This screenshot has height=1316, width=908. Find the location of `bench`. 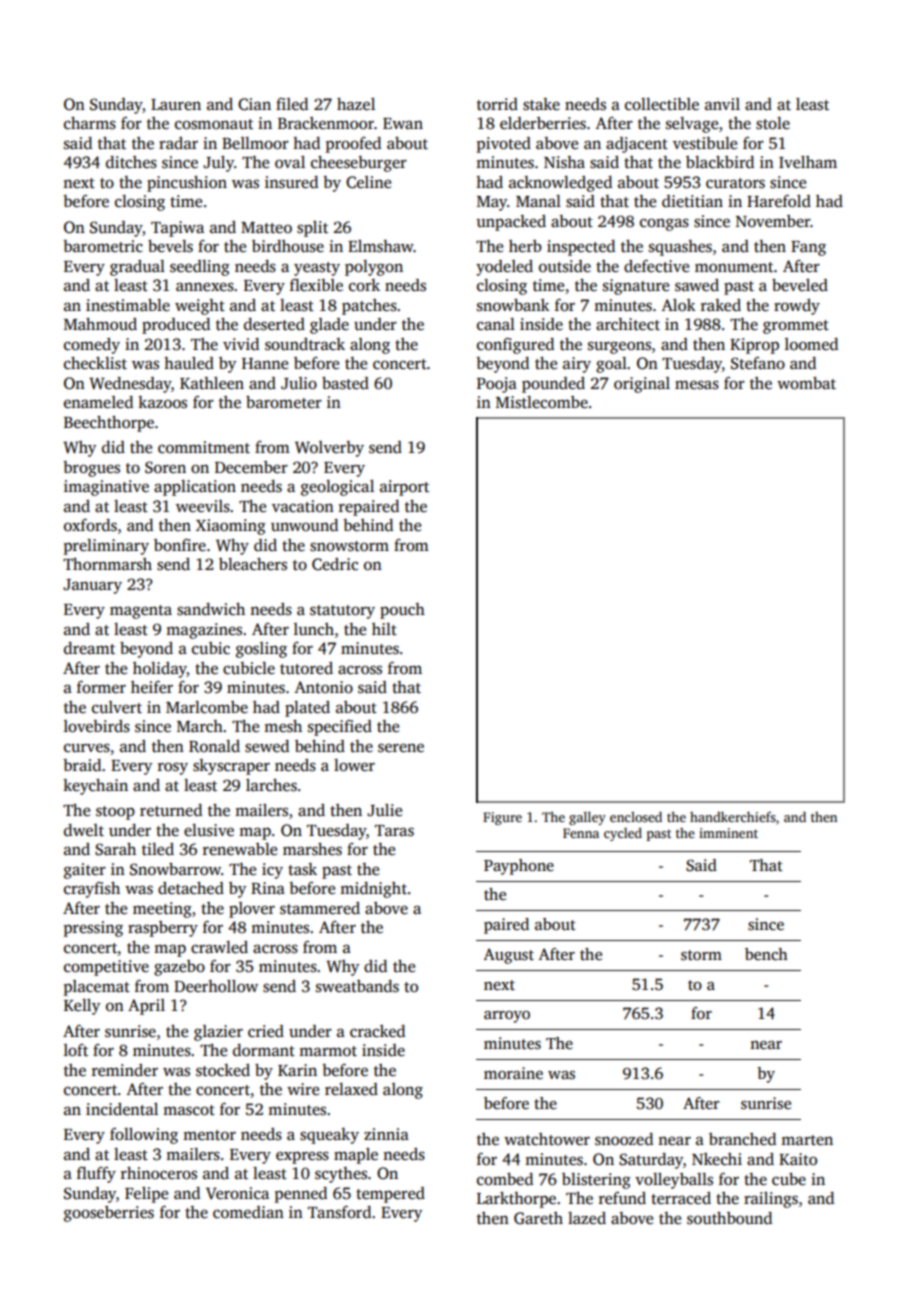

bench is located at coordinates (766, 954).
